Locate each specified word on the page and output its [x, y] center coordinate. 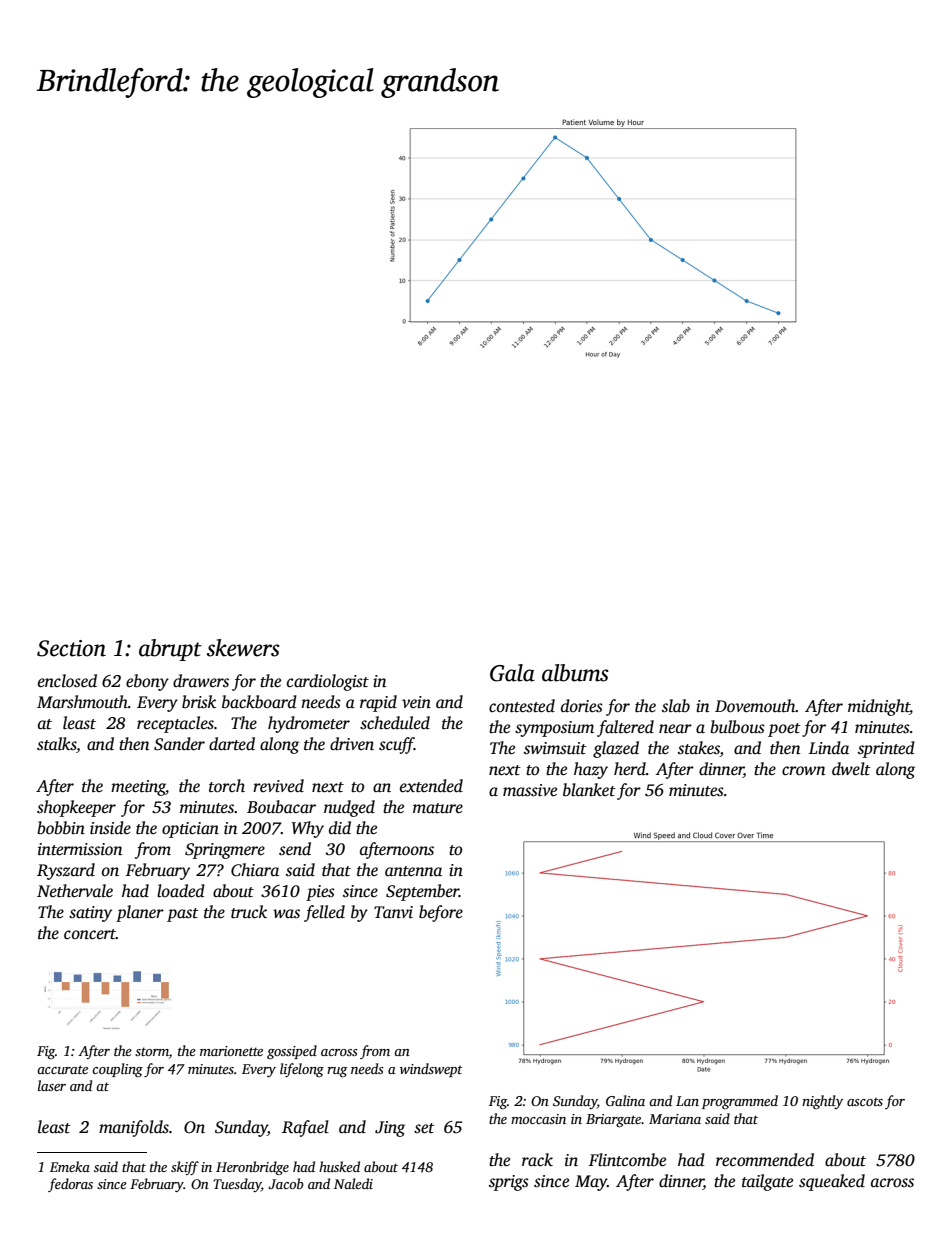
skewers [243, 648]
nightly [822, 1102]
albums [575, 673]
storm [152, 1051]
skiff [185, 1168]
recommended [765, 1160]
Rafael [305, 1128]
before [441, 913]
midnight [879, 707]
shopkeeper [76, 808]
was [286, 914]
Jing [390, 1129]
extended [431, 786]
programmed [740, 1102]
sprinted [886, 749]
